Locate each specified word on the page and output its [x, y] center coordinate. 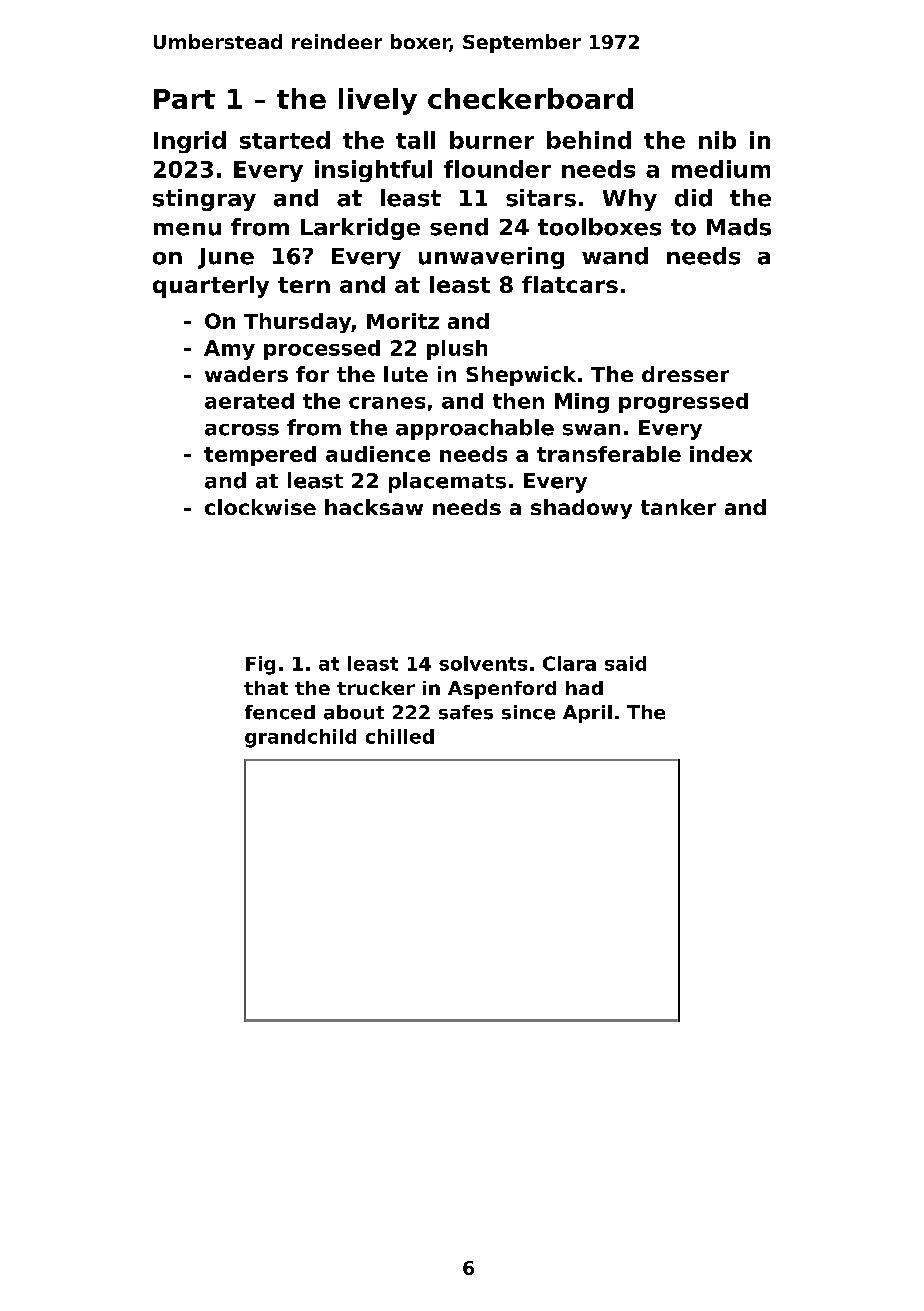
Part [184, 99]
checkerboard [530, 98]
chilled [400, 736]
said [625, 663]
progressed [683, 403]
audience [378, 454]
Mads [739, 227]
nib [717, 140]
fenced [280, 712]
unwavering [491, 258]
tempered [260, 456]
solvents [483, 663]
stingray [204, 200]
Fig [260, 665]
